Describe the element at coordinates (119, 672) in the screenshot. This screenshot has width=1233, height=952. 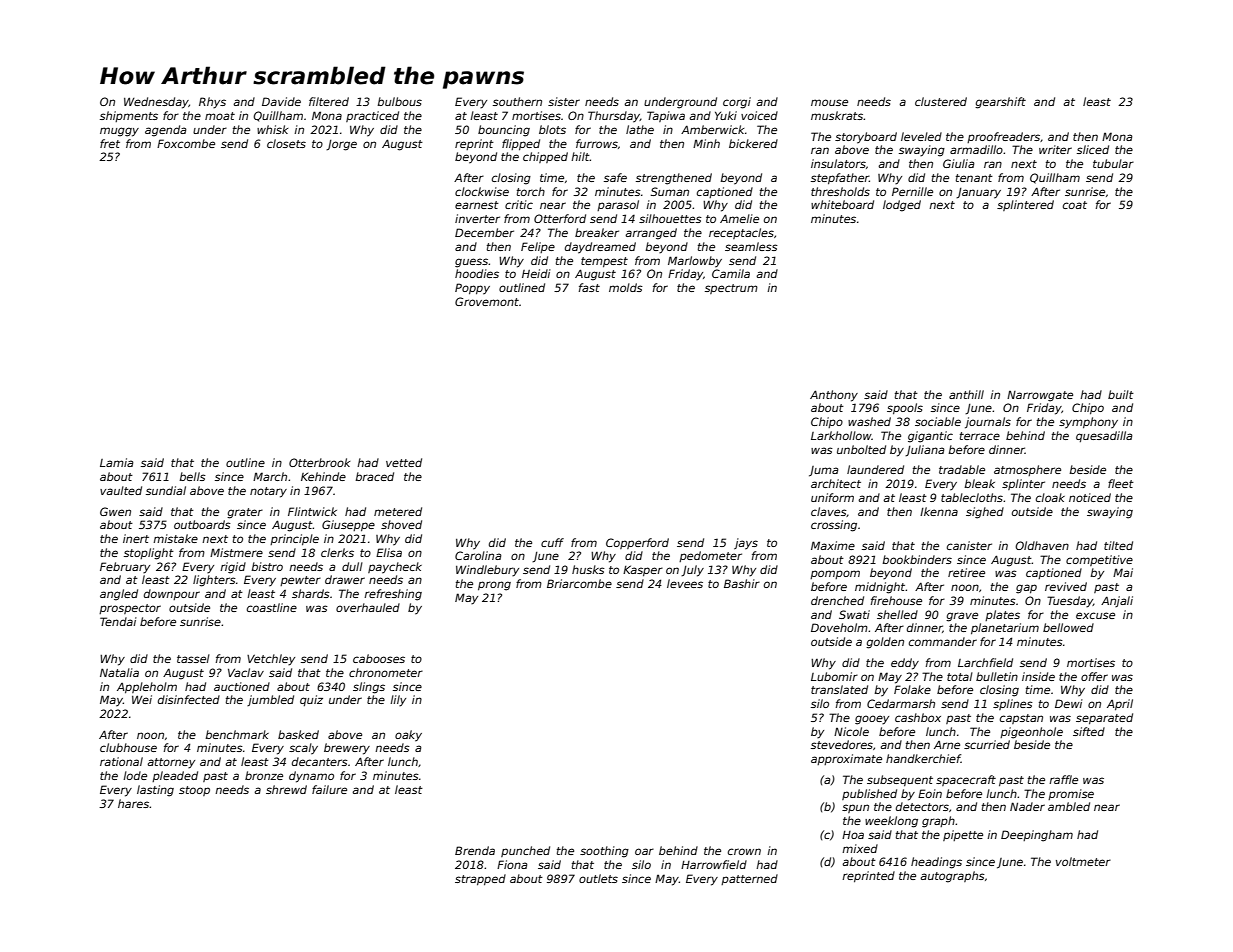
I see `Natalia` at that location.
